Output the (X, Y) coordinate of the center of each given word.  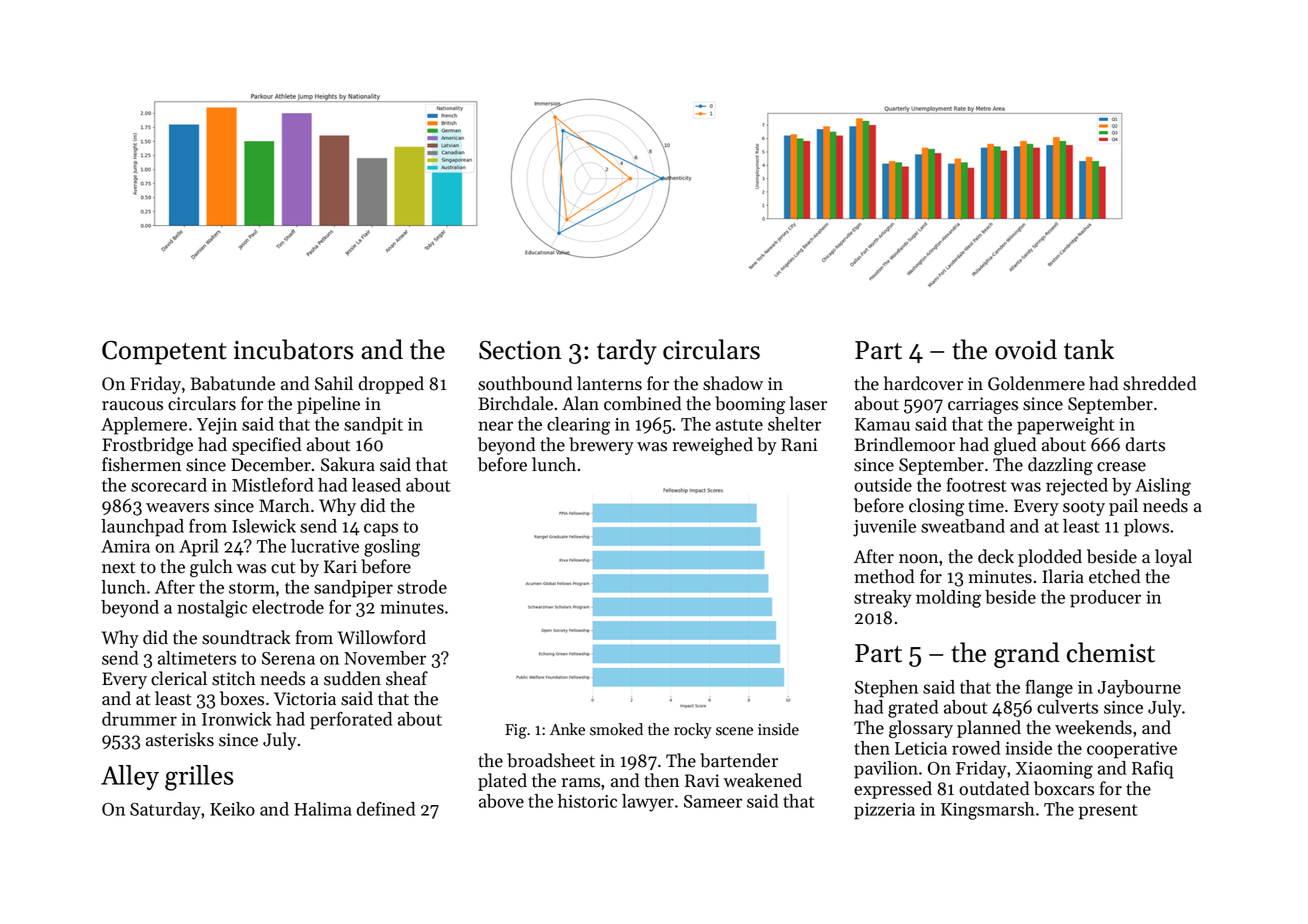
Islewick (264, 526)
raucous (132, 406)
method (884, 576)
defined (386, 809)
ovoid (1026, 349)
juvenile (884, 528)
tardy (627, 352)
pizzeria (884, 811)
